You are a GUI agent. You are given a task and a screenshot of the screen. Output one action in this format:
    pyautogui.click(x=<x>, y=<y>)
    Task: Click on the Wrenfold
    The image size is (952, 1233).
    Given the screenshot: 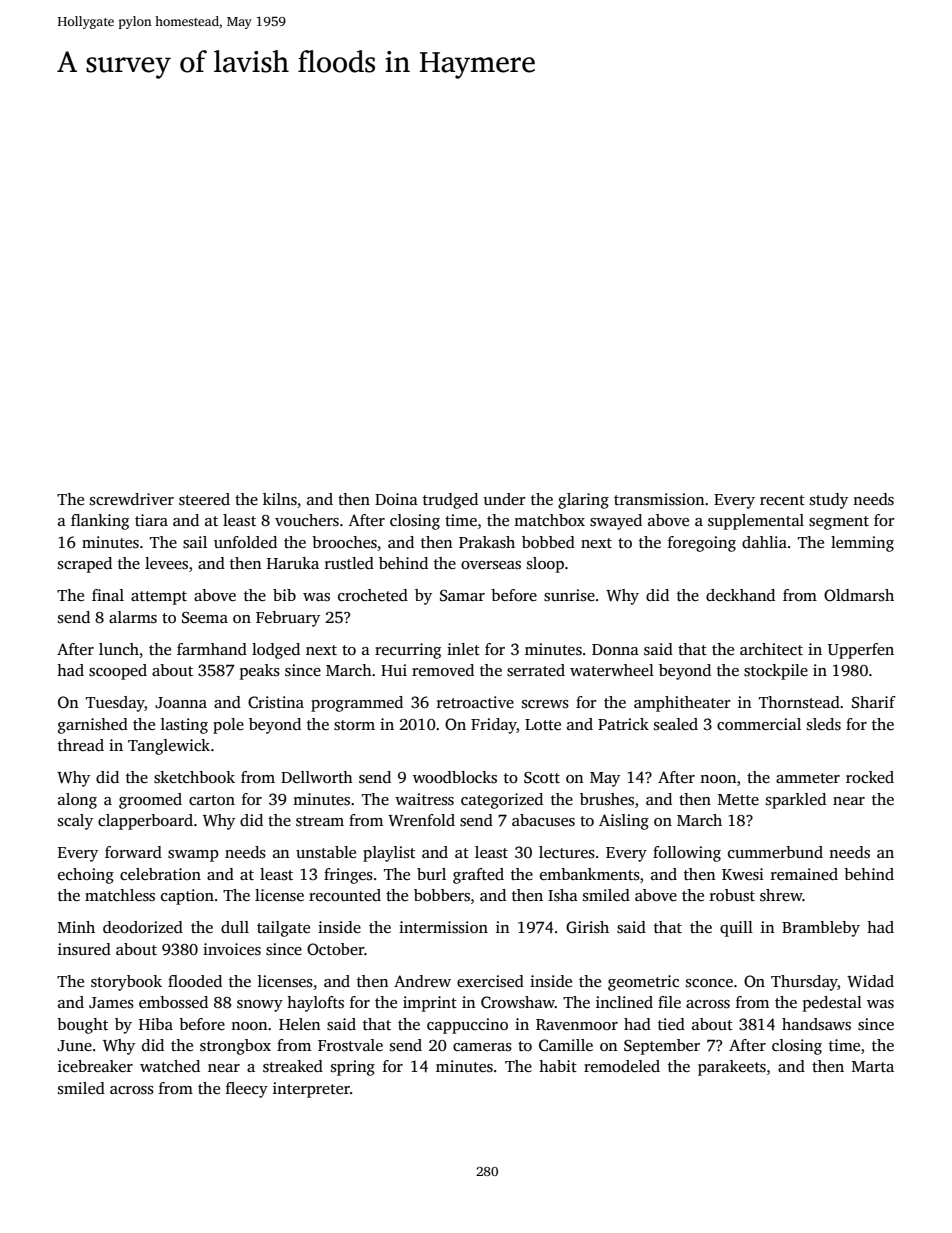 What is the action you would take?
    pyautogui.click(x=421, y=820)
